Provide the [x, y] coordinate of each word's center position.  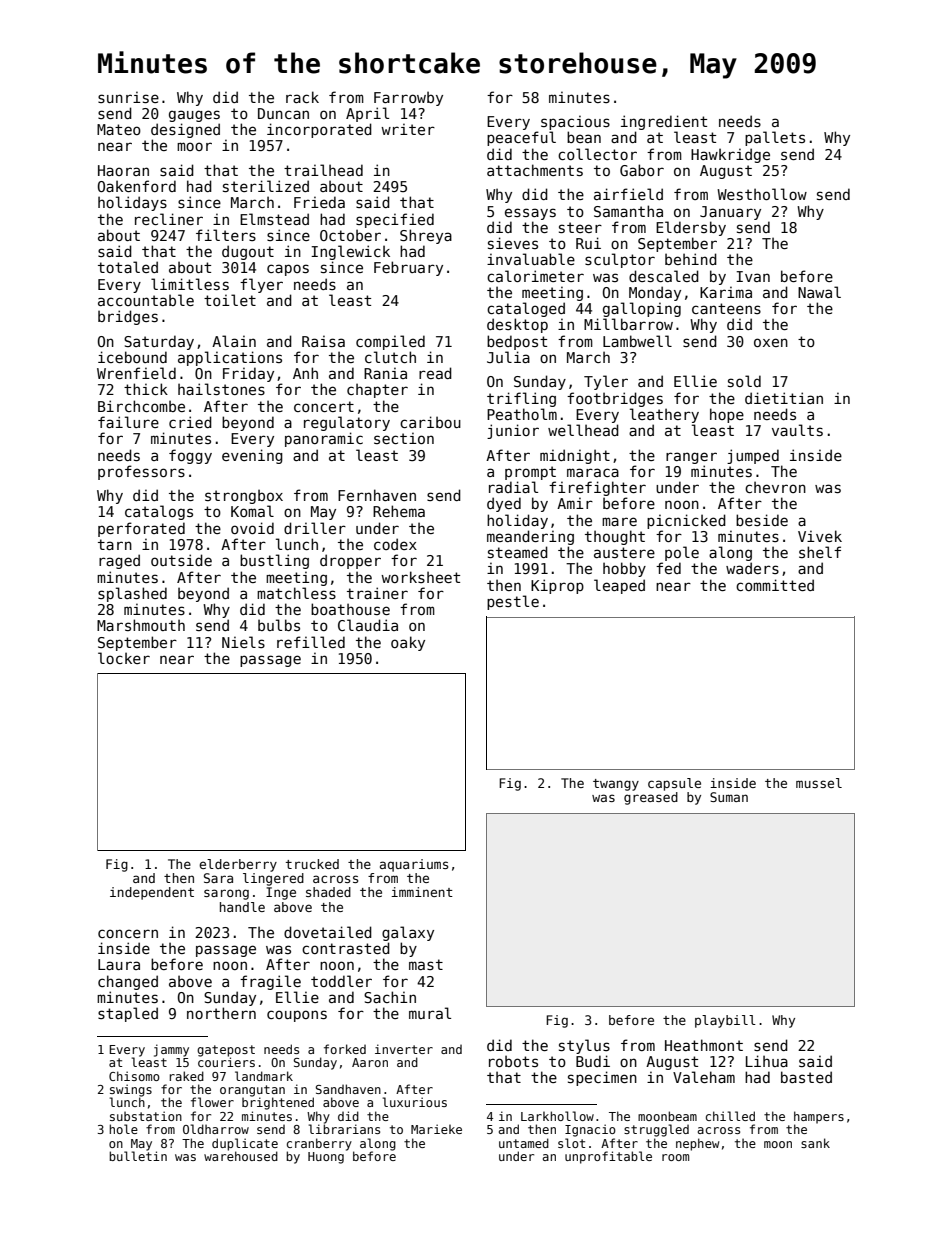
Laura [119, 964]
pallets [775, 138]
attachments [535, 170]
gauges [194, 116]
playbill [725, 1021]
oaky [408, 643]
